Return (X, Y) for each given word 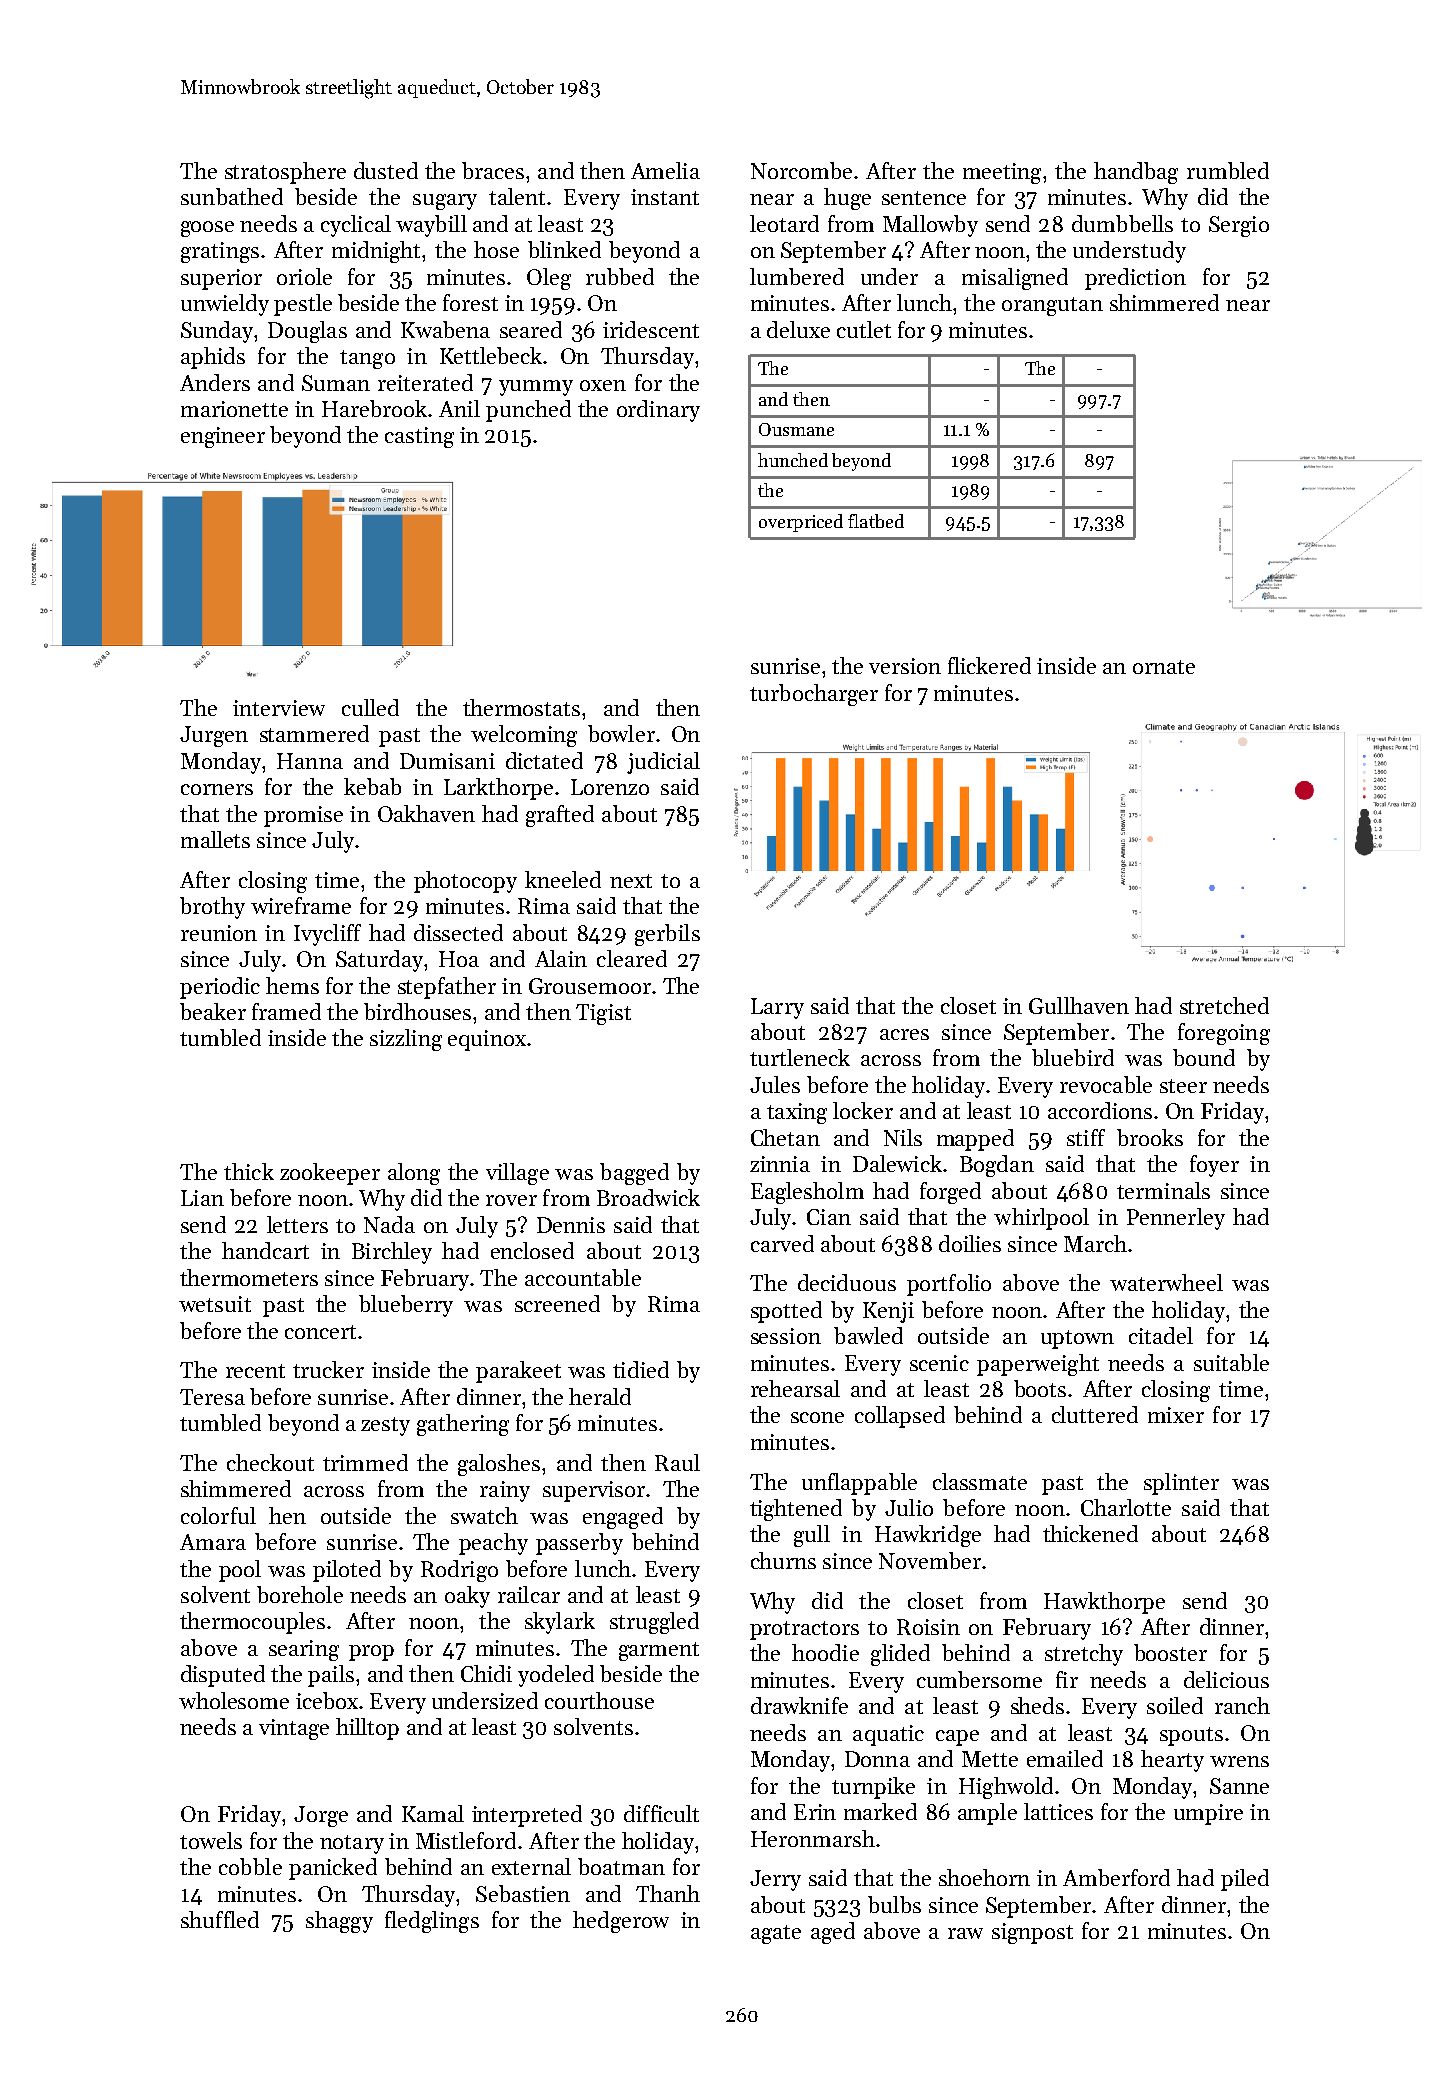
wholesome (234, 1700)
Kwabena (445, 329)
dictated (544, 760)
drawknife (799, 1705)
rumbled (1228, 170)
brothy (212, 908)
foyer (1214, 1166)
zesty (385, 1426)
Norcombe (801, 170)
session (786, 1336)
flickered (989, 665)
